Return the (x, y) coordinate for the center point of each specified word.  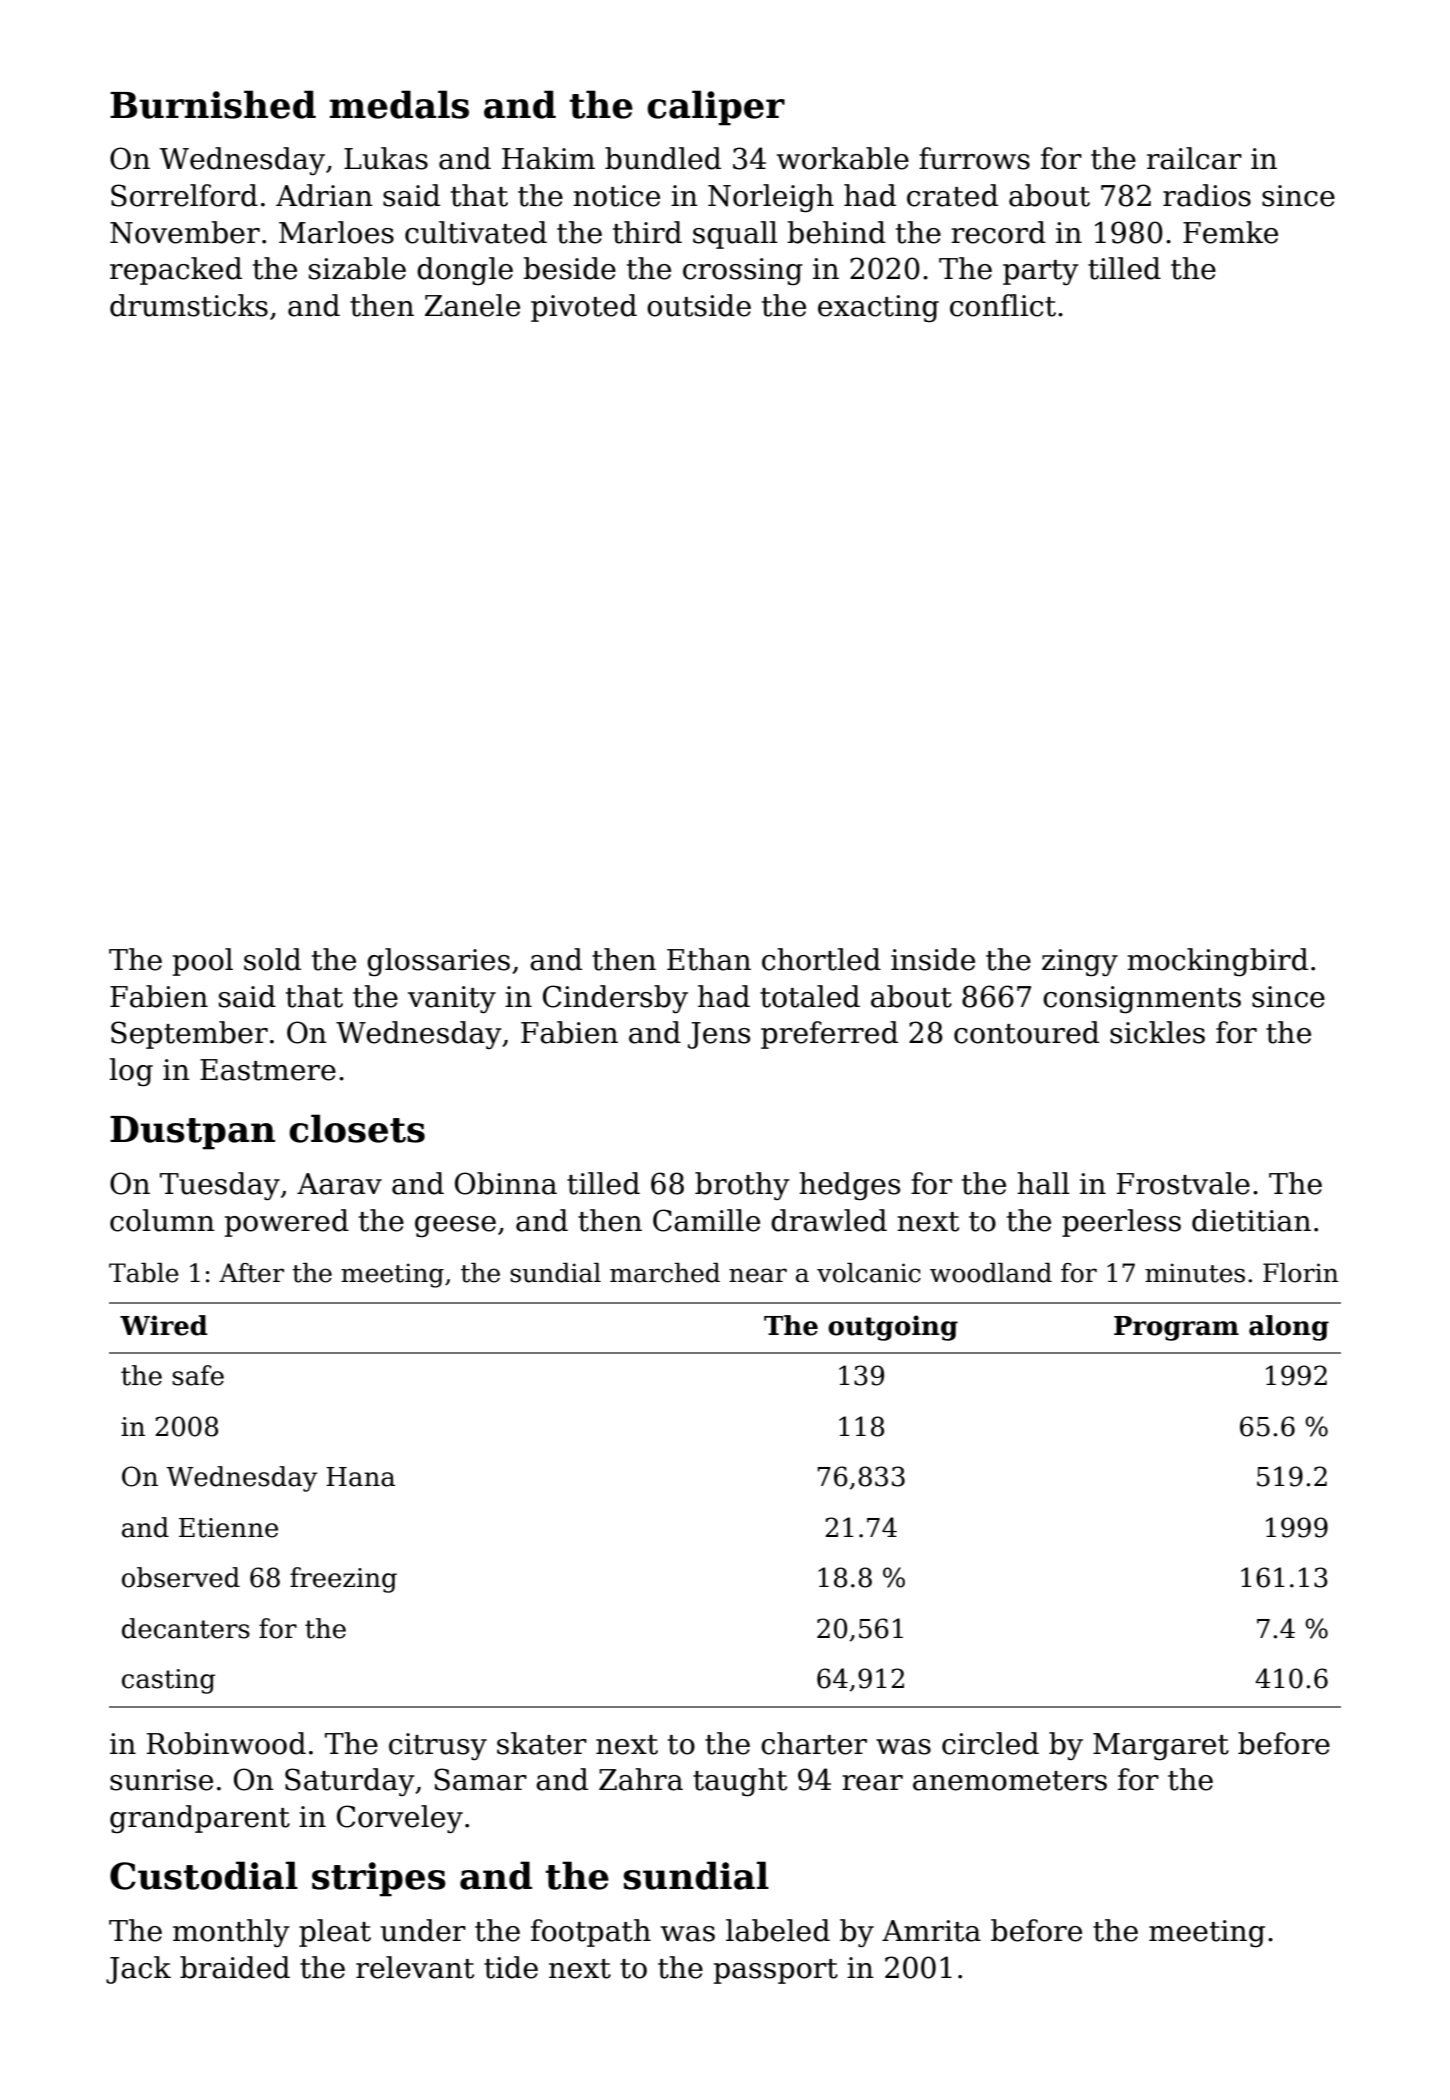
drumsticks (189, 305)
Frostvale (1183, 1183)
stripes (379, 1879)
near (758, 1275)
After (251, 1273)
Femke (1230, 232)
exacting (878, 309)
